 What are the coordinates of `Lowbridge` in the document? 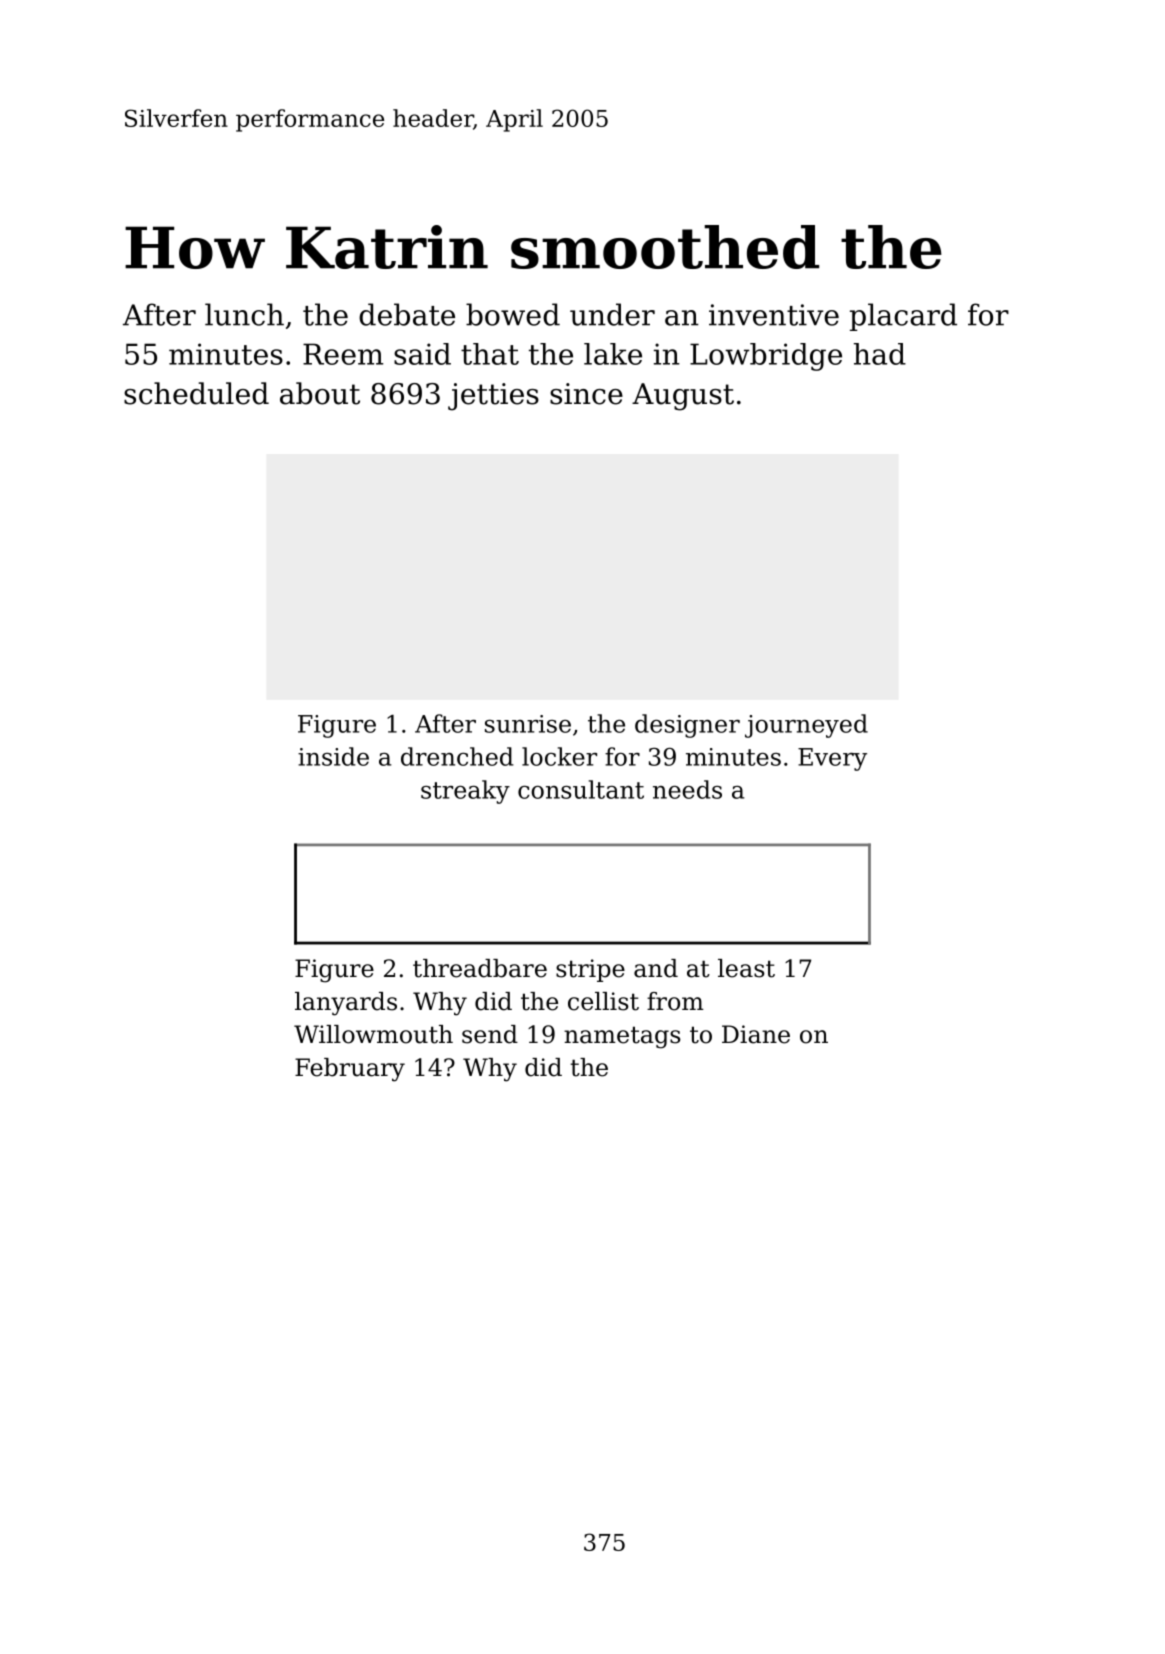 It's located at (766, 357).
